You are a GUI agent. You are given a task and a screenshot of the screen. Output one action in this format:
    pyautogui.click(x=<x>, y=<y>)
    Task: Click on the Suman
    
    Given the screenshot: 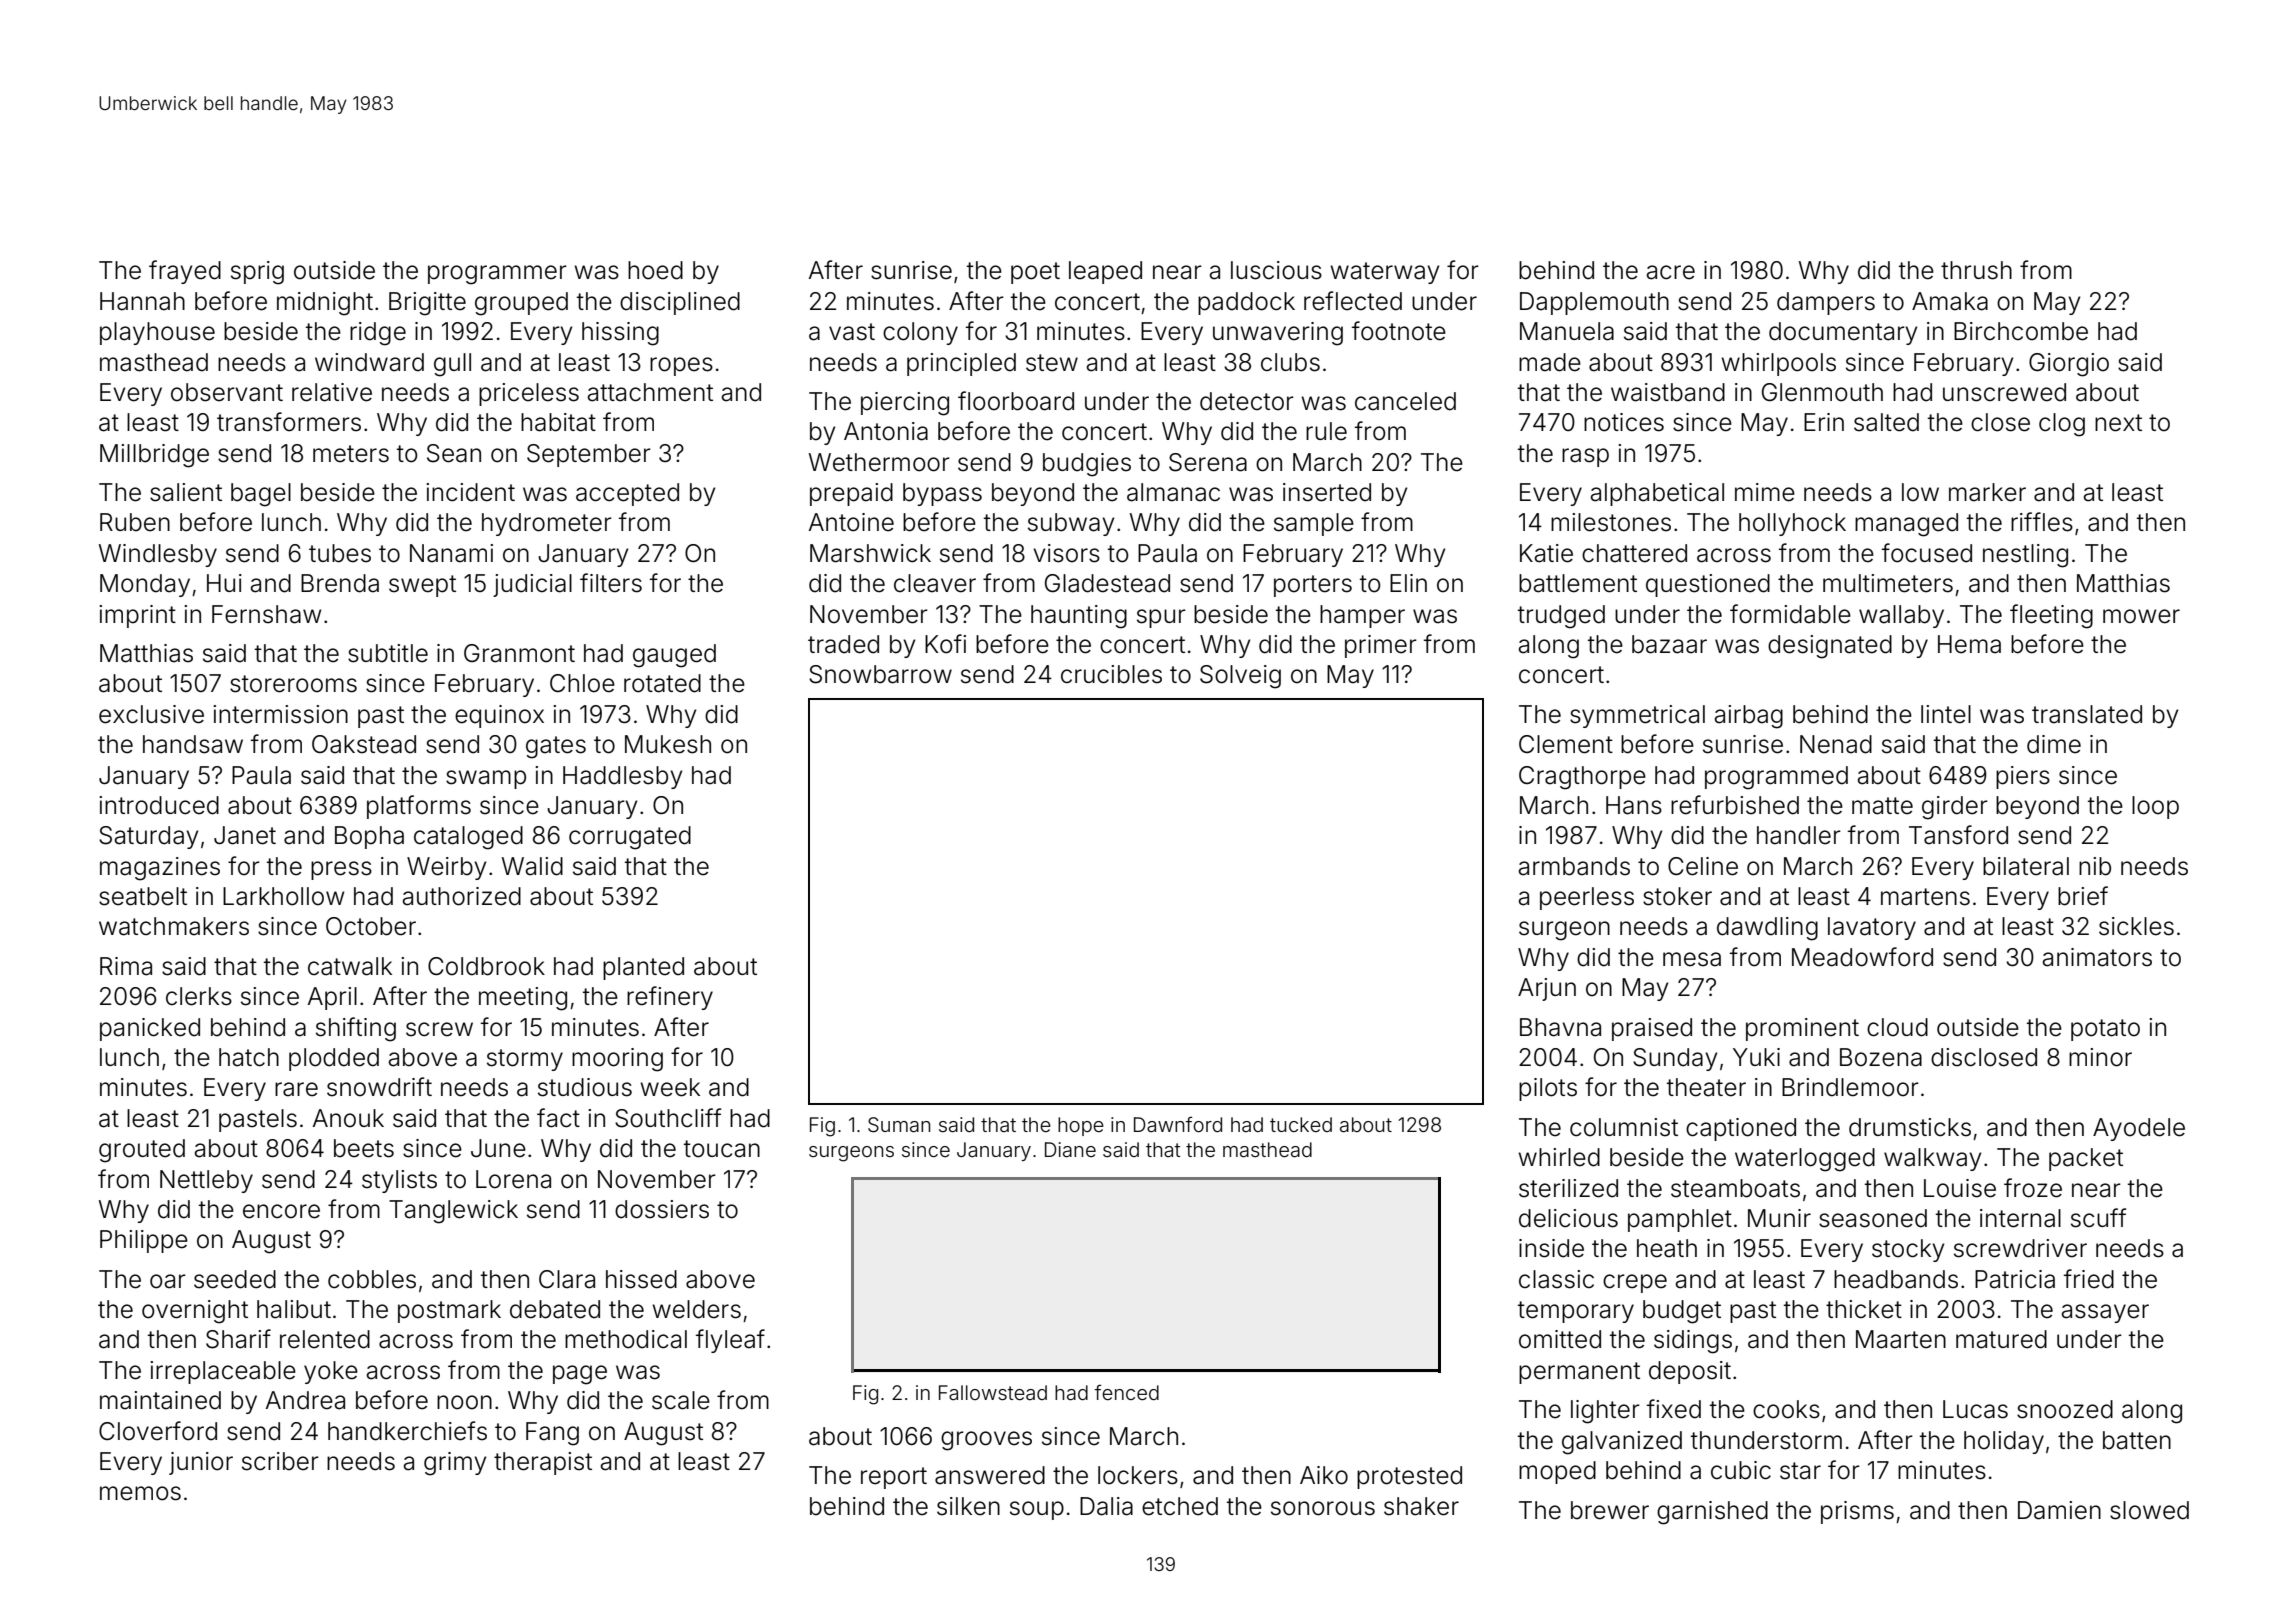 What is the action you would take?
    pyautogui.click(x=899, y=1125)
